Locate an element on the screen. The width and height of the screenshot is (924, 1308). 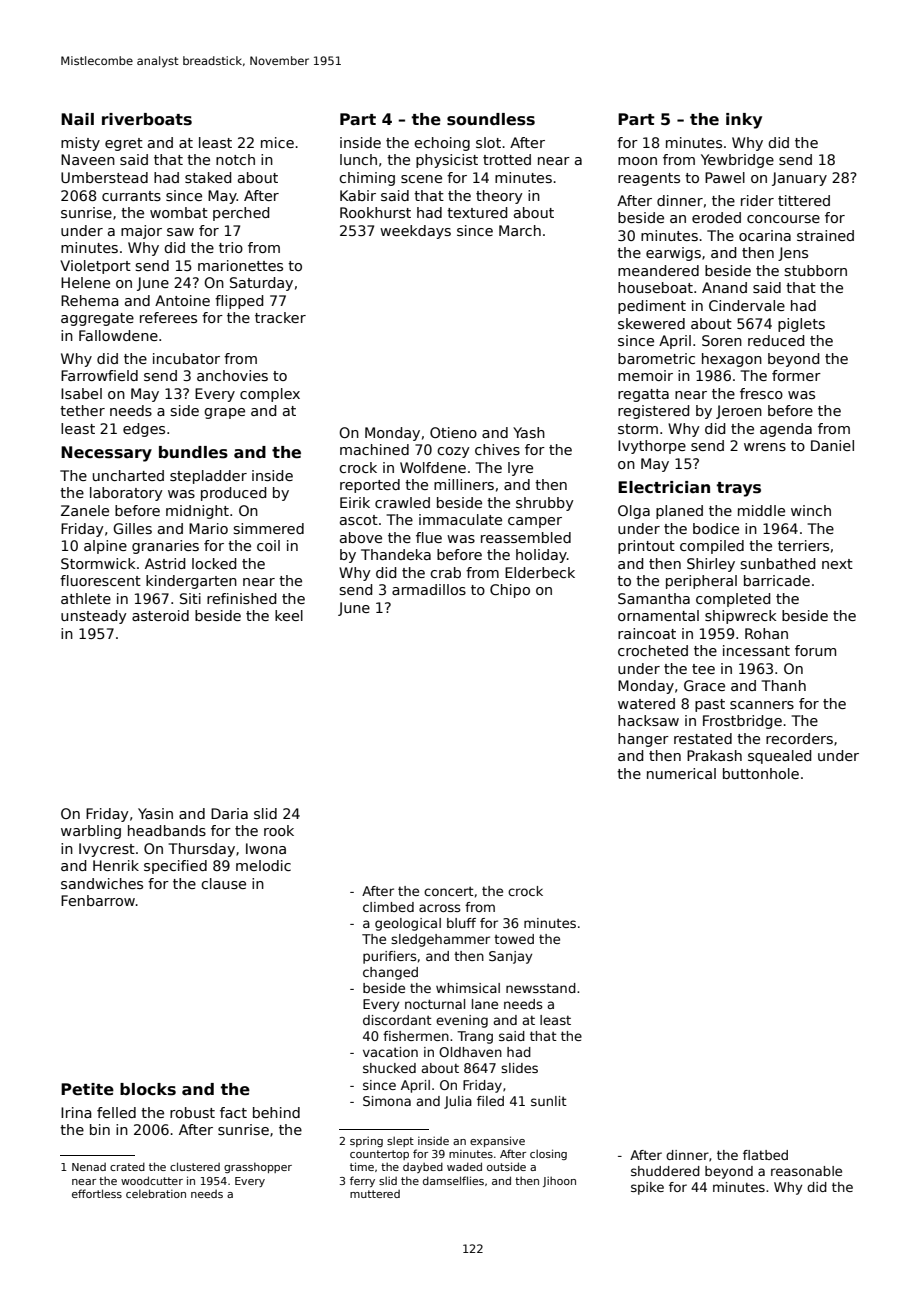
stepladder is located at coordinates (208, 477).
